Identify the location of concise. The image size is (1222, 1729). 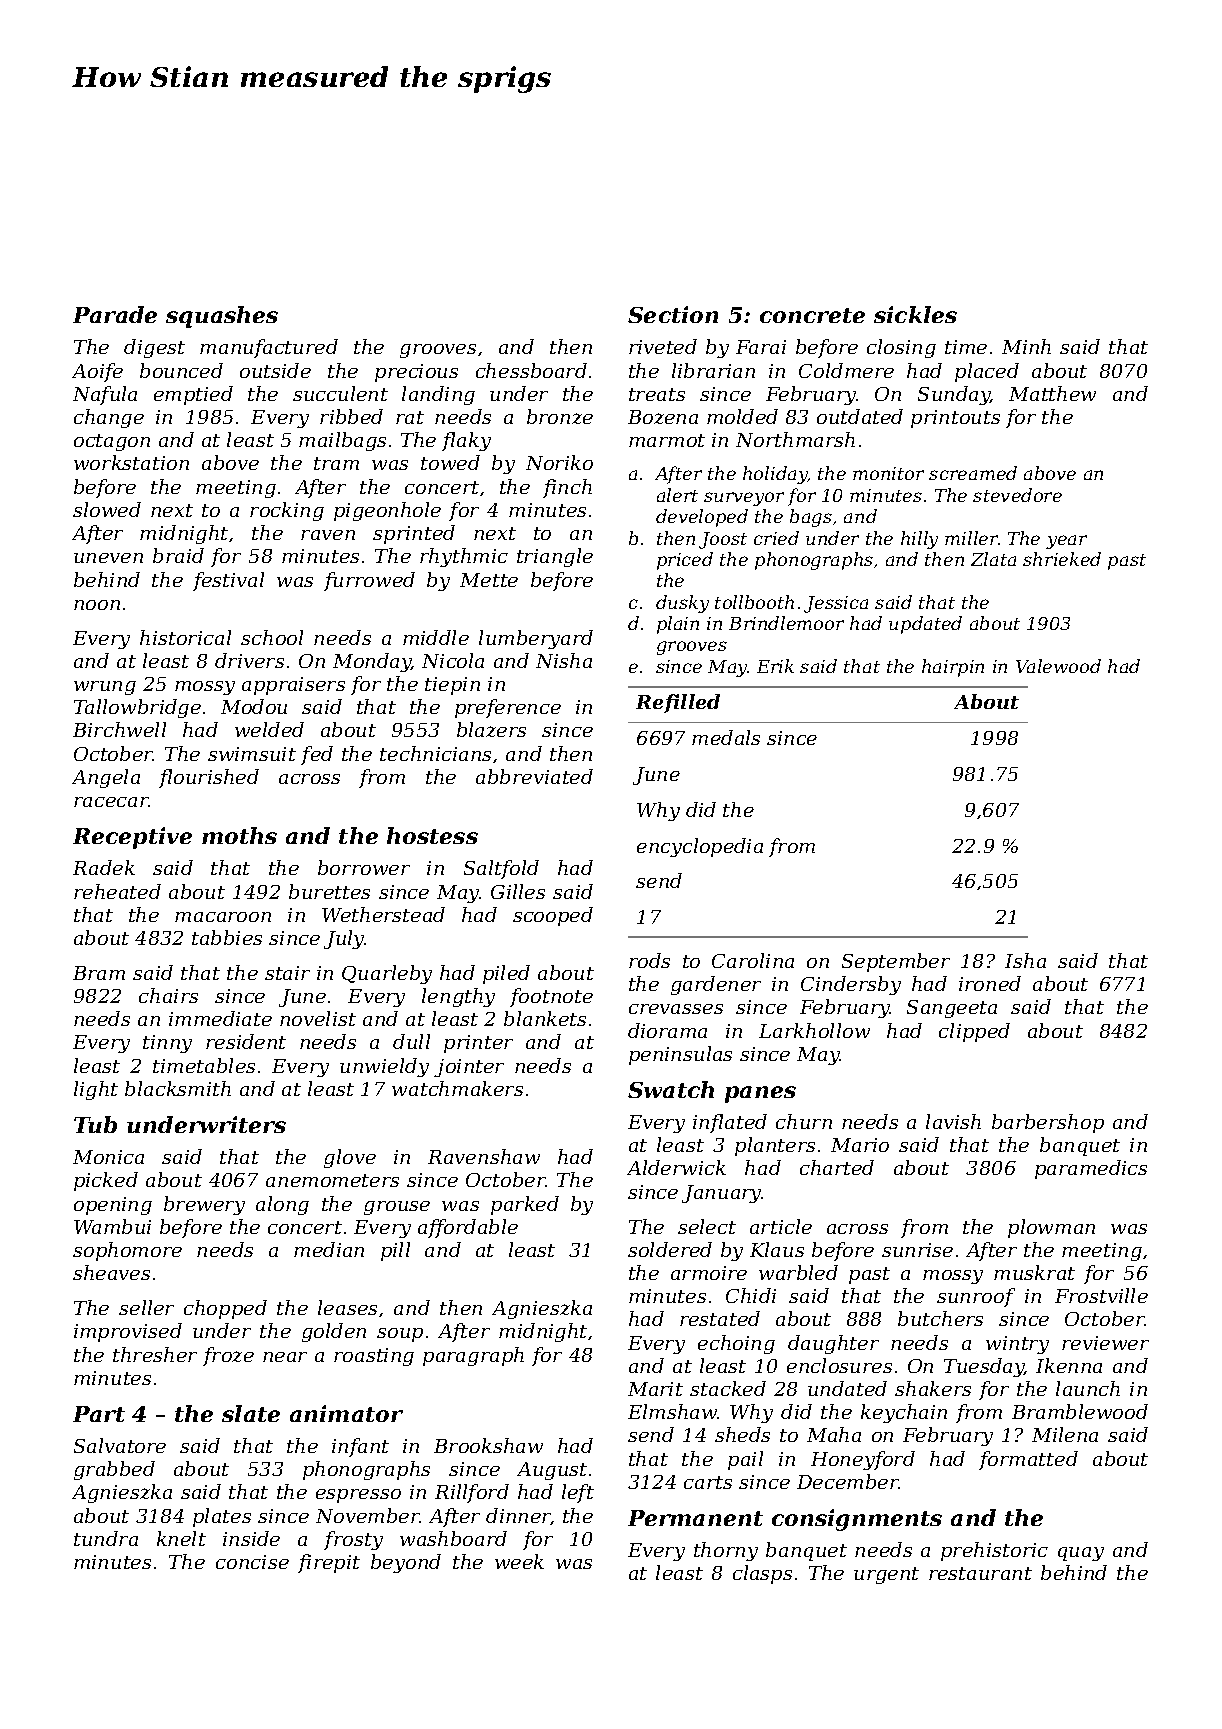
(252, 1562).
